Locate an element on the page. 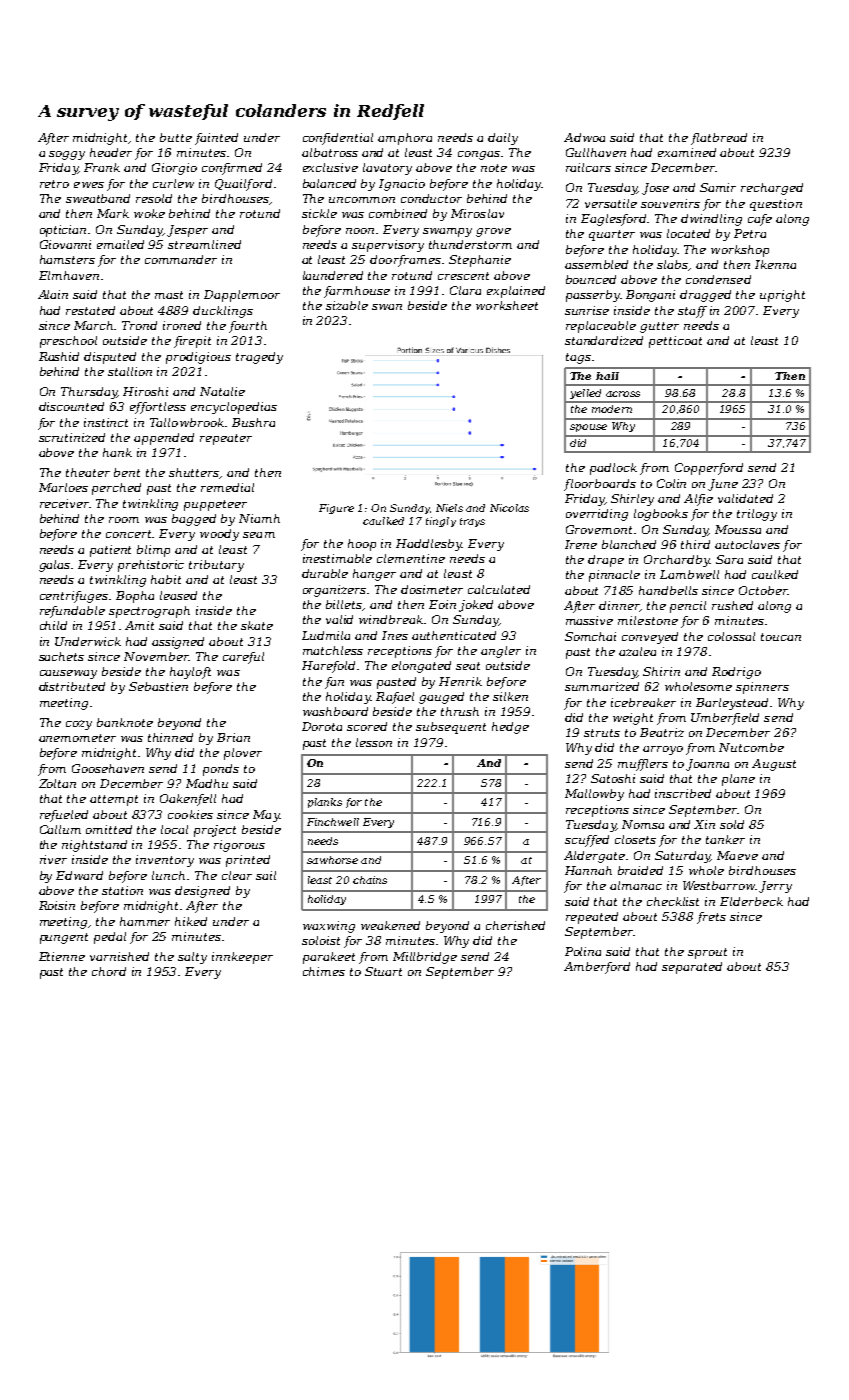 This image has width=849, height=1400. daily is located at coordinates (503, 139).
